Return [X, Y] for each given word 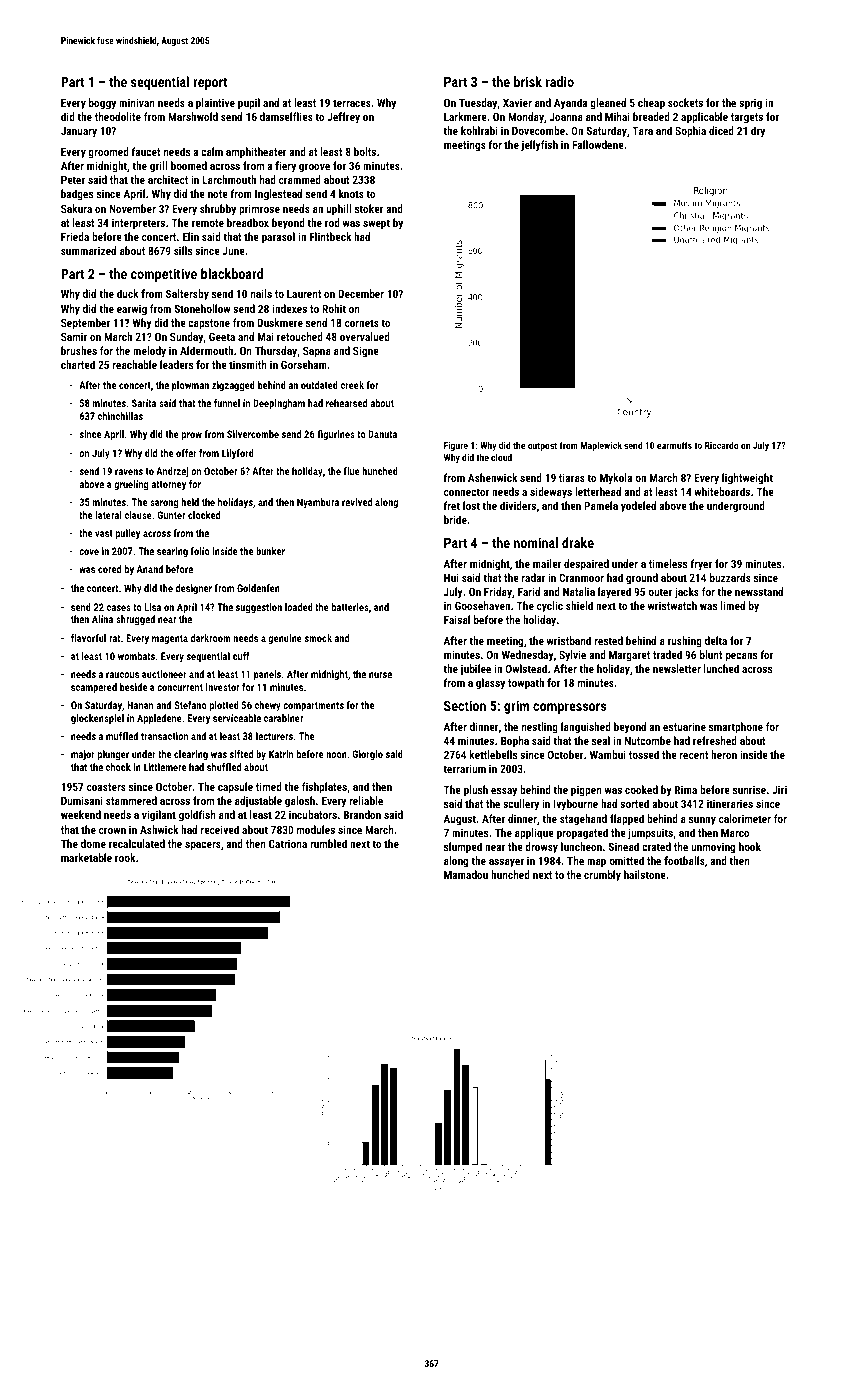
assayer [506, 863]
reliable [366, 800]
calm [212, 151]
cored [109, 569]
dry [758, 132]
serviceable [237, 718]
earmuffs [674, 445]
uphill [339, 210]
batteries [350, 607]
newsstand [759, 591]
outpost [542, 446]
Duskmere [280, 322]
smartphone [736, 728]
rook [125, 857]
